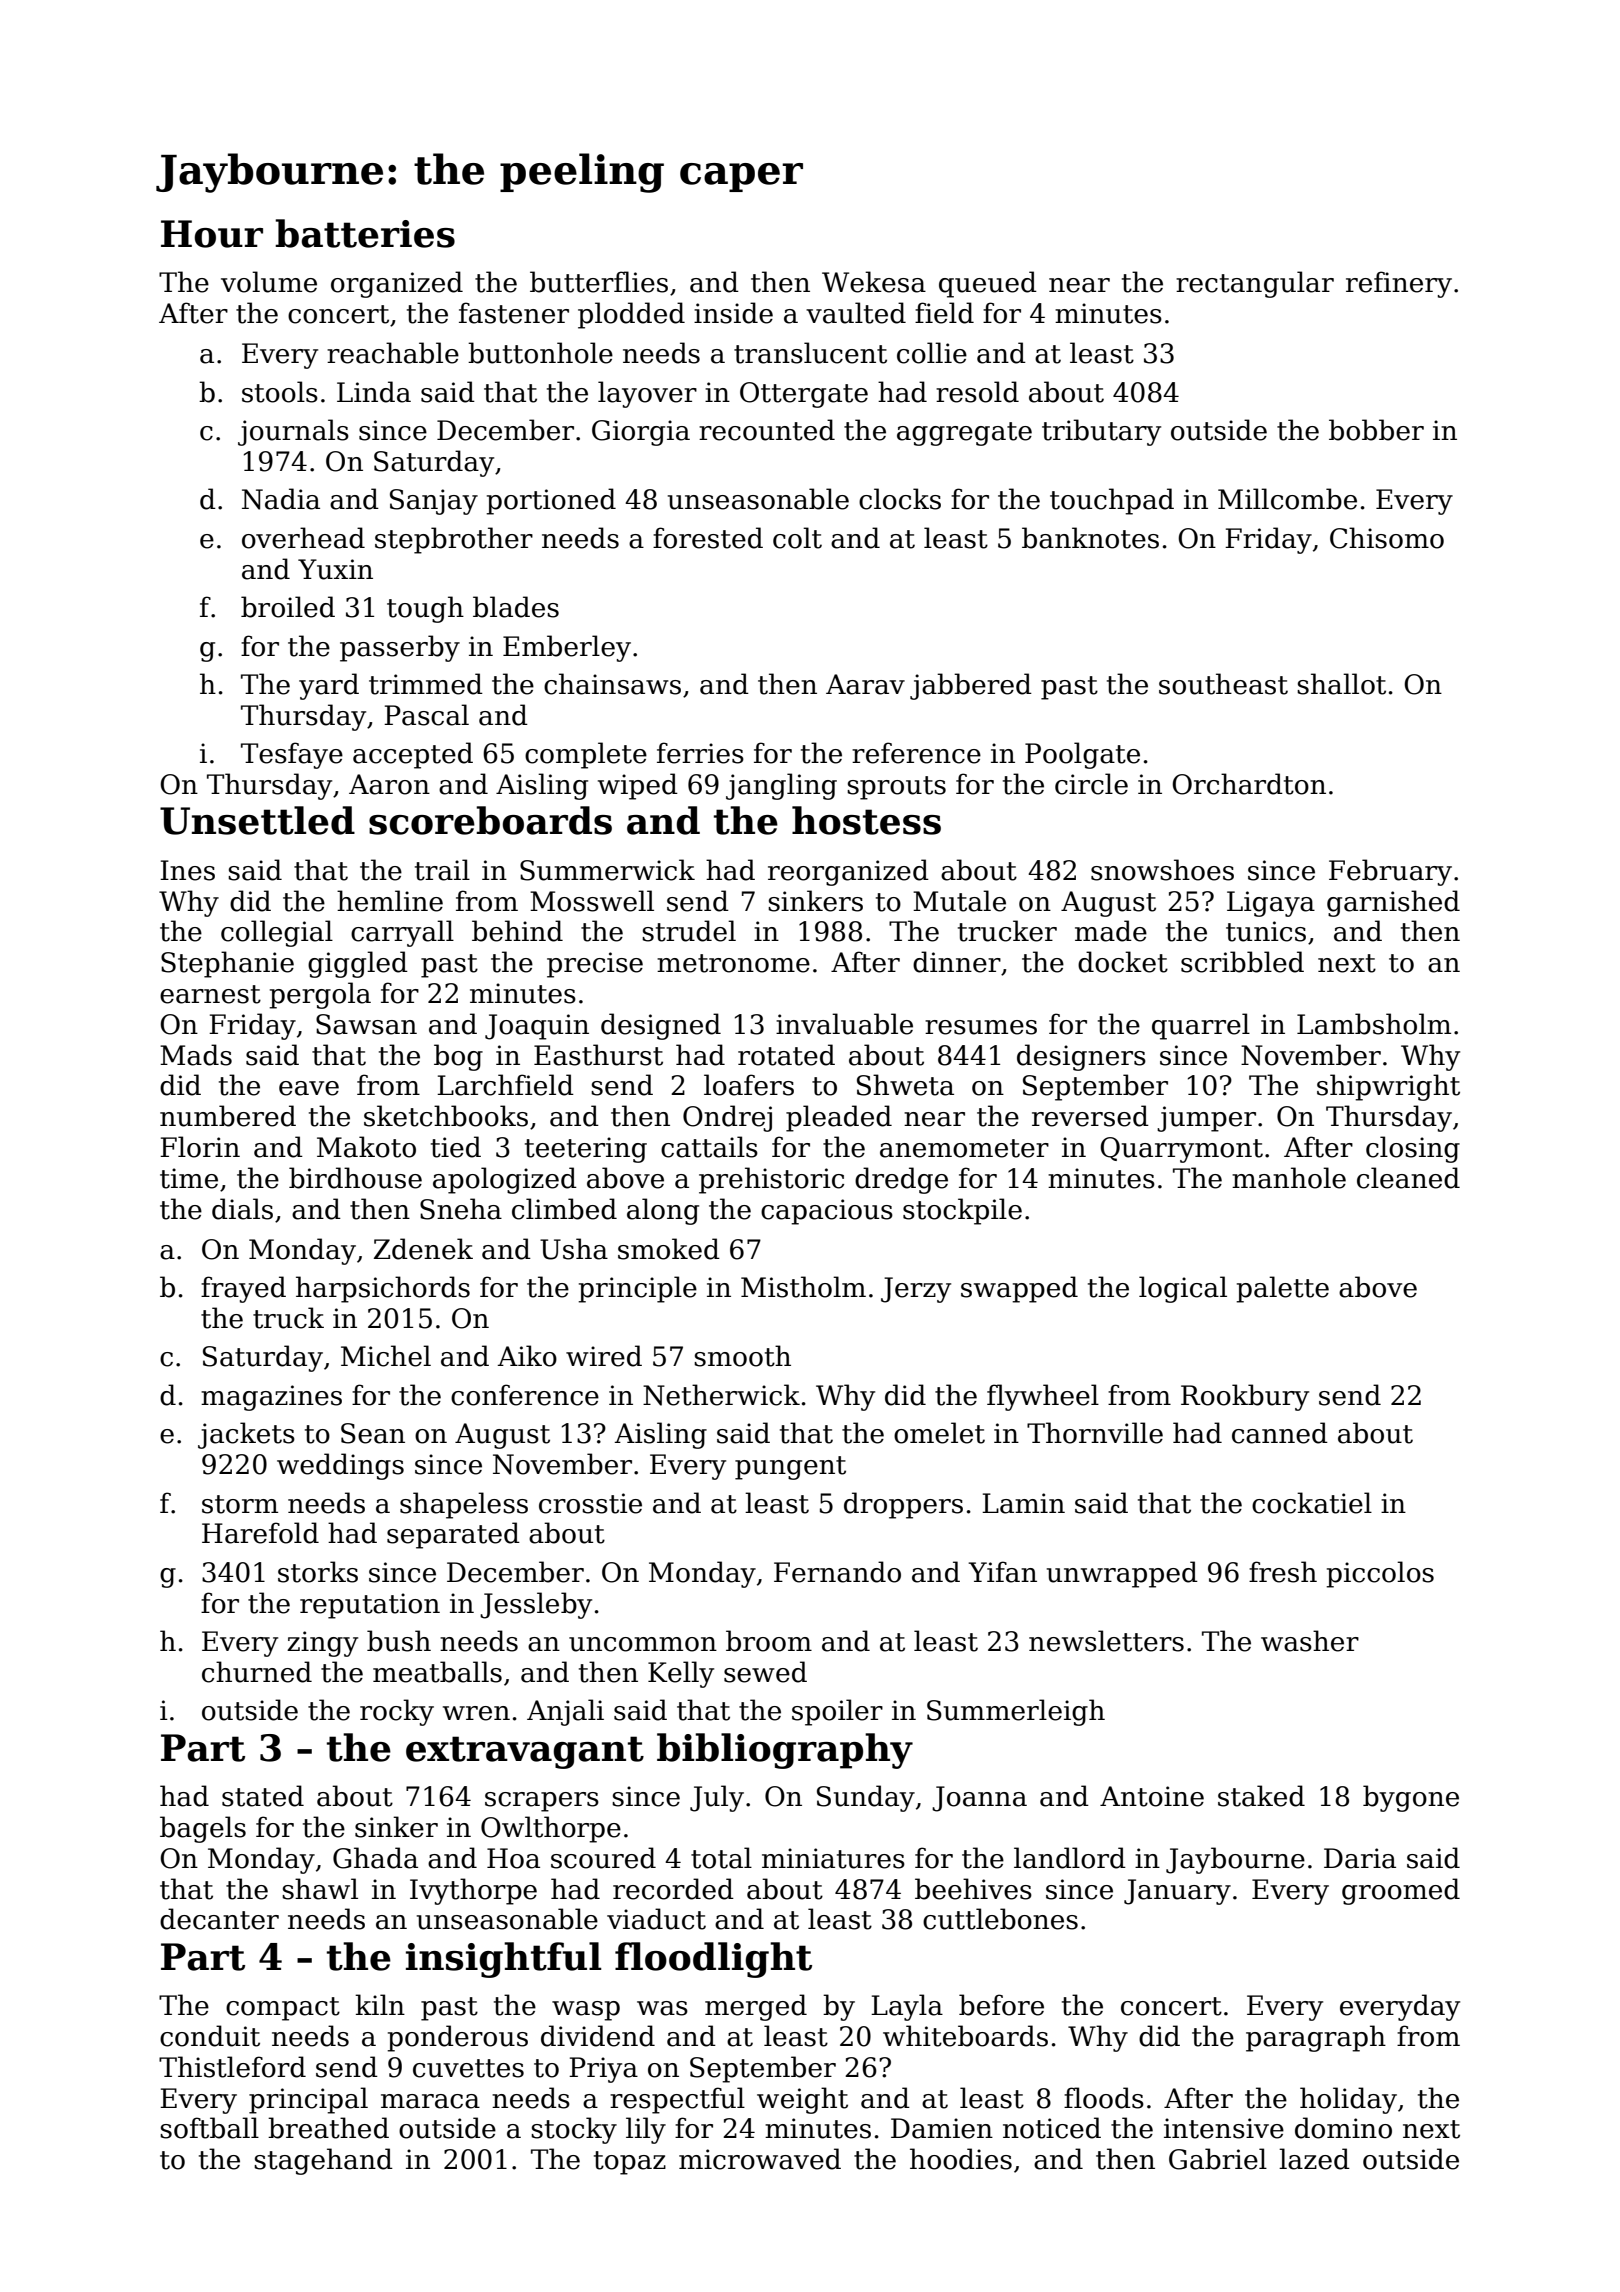 This screenshot has height=2292, width=1620. What do you see at coordinates (961, 2159) in the screenshot?
I see `hoodies` at bounding box center [961, 2159].
